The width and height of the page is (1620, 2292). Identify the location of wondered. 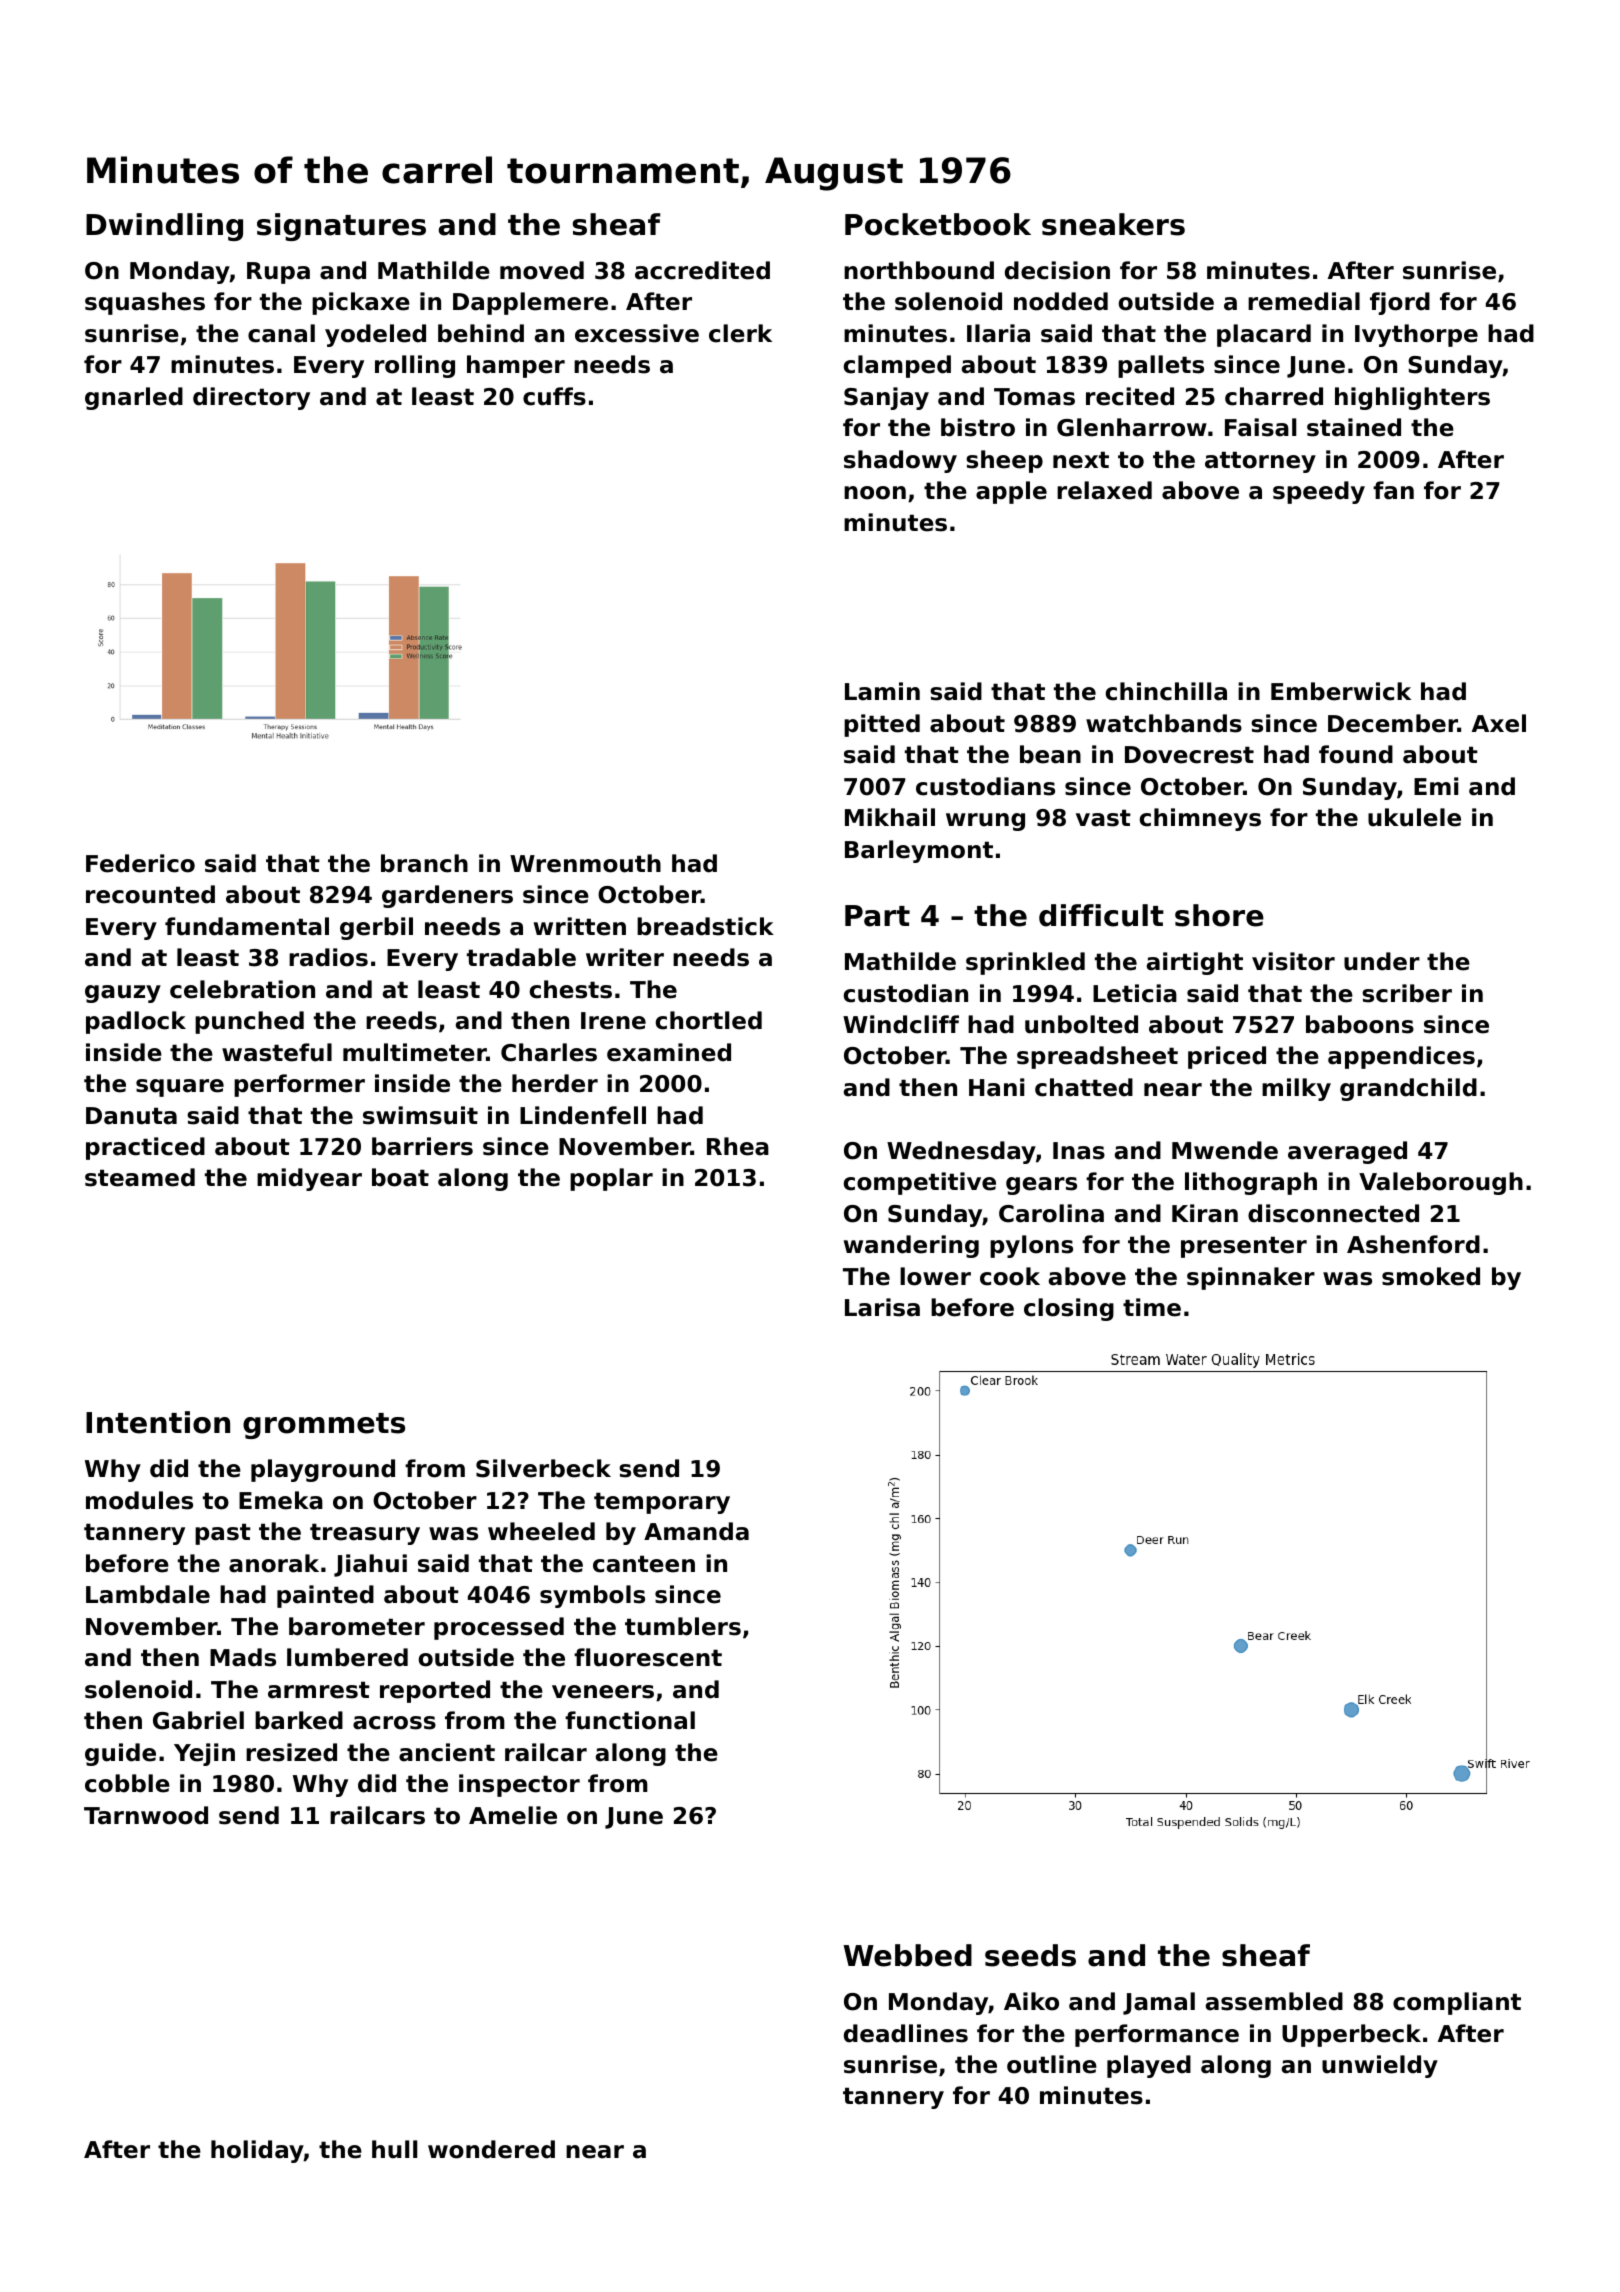
(491, 2149).
